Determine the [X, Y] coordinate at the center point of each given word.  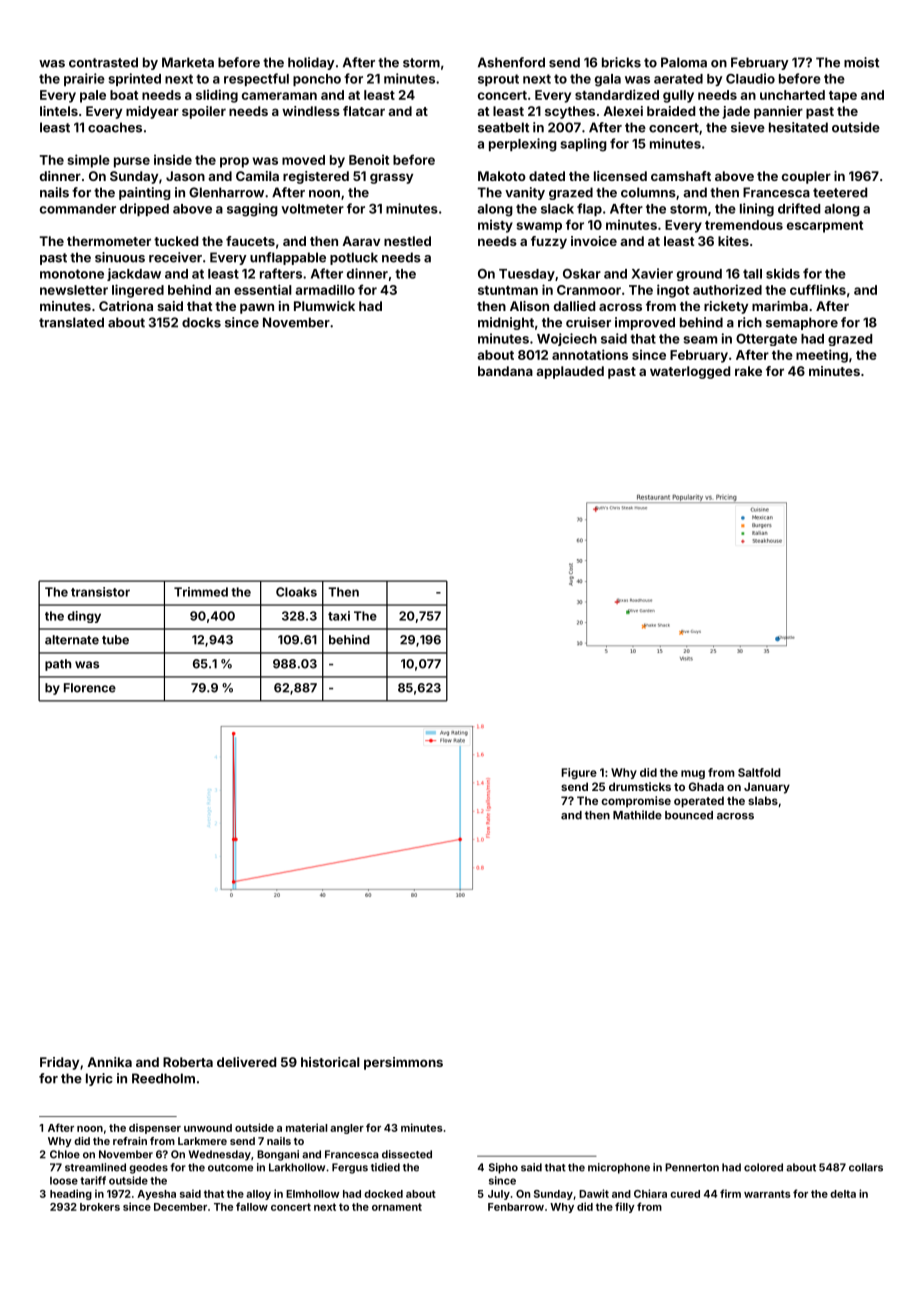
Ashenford [511, 62]
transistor [100, 592]
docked [383, 1194]
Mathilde [637, 815]
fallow [252, 1206]
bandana [505, 371]
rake [748, 371]
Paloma [684, 62]
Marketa [188, 62]
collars [866, 1167]
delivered [246, 1062]
